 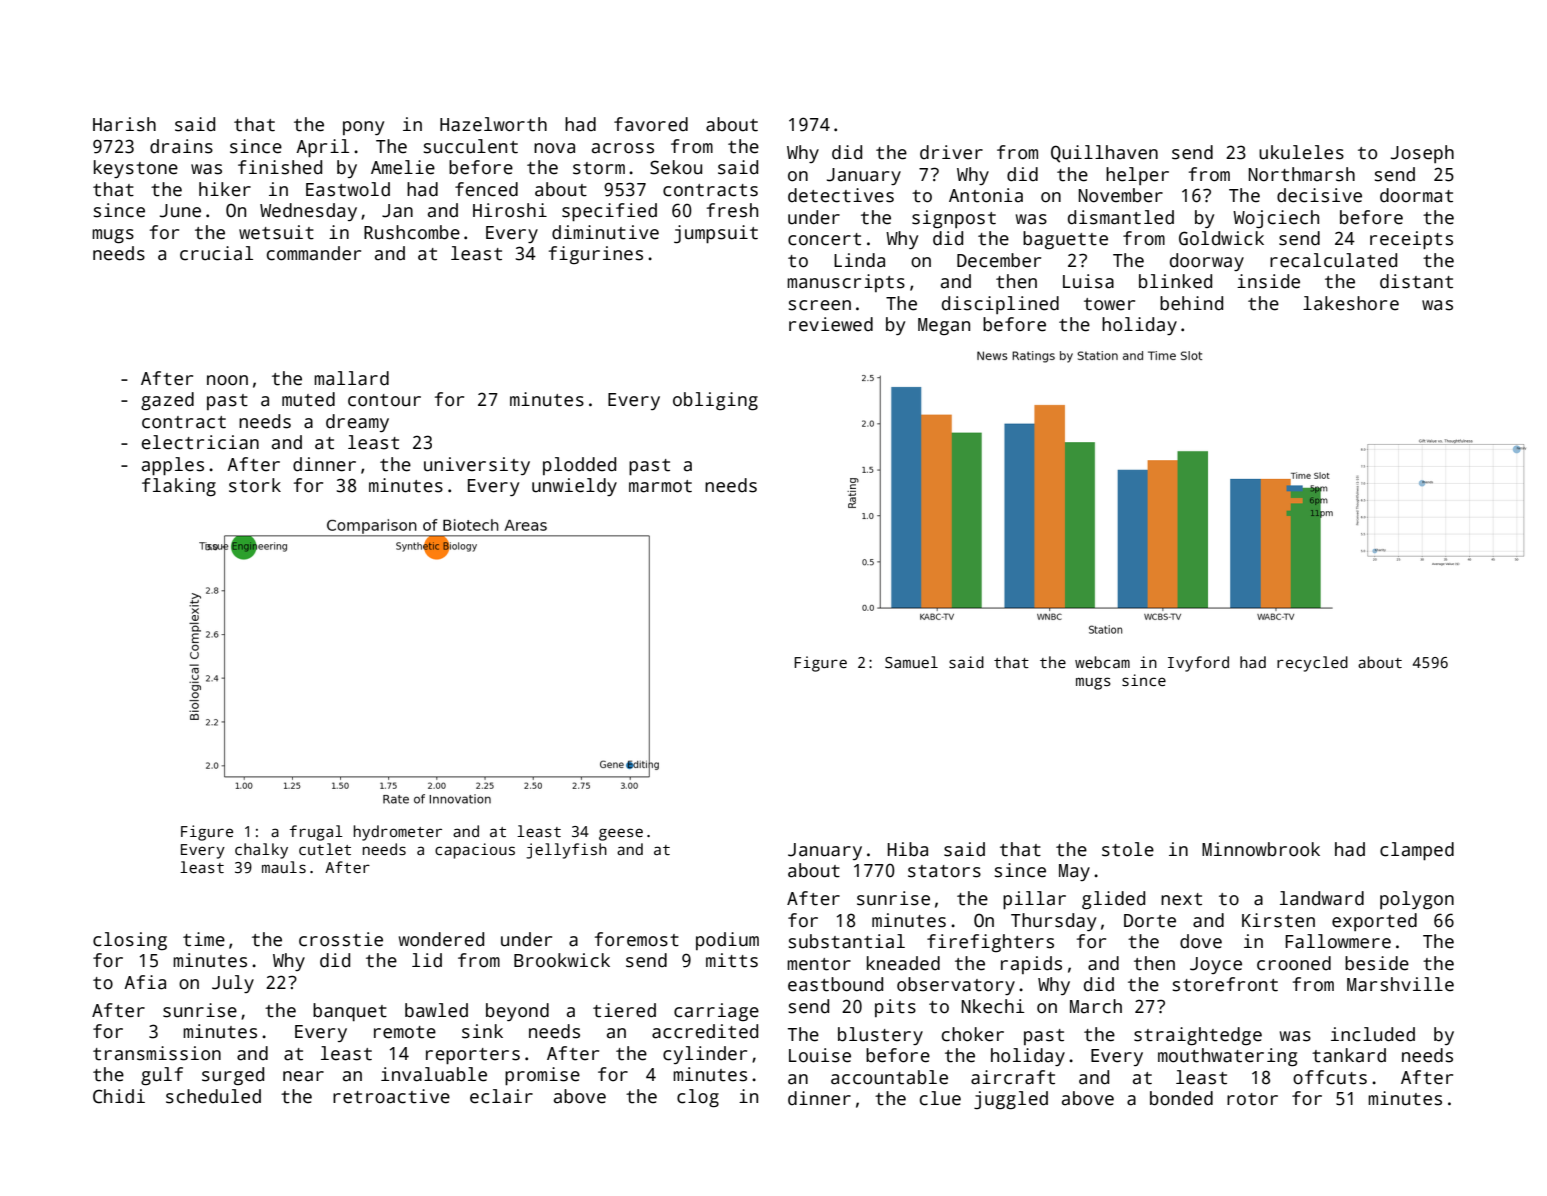 I want to click on crucial, so click(x=216, y=253).
